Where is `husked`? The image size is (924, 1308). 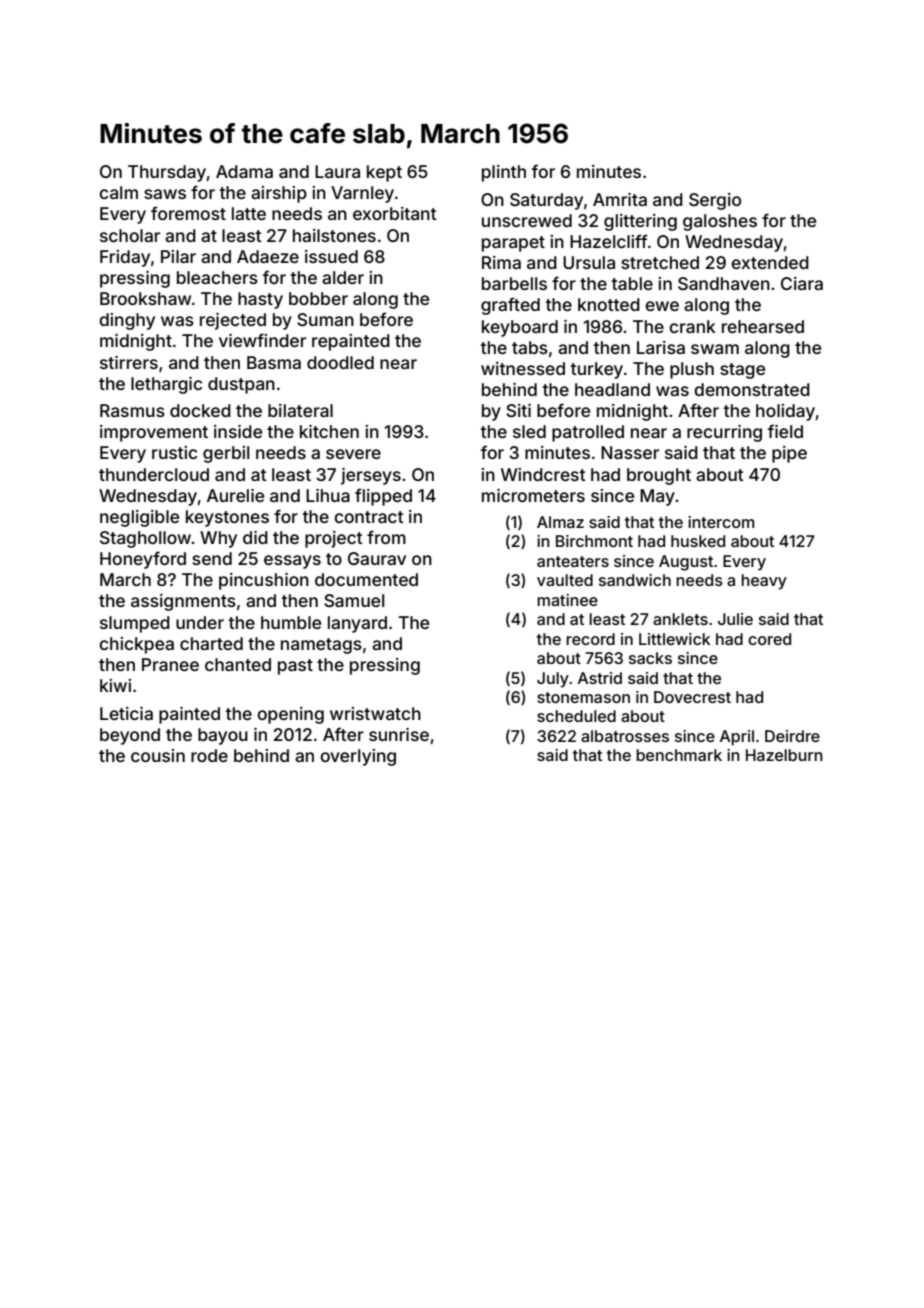 husked is located at coordinates (698, 541).
